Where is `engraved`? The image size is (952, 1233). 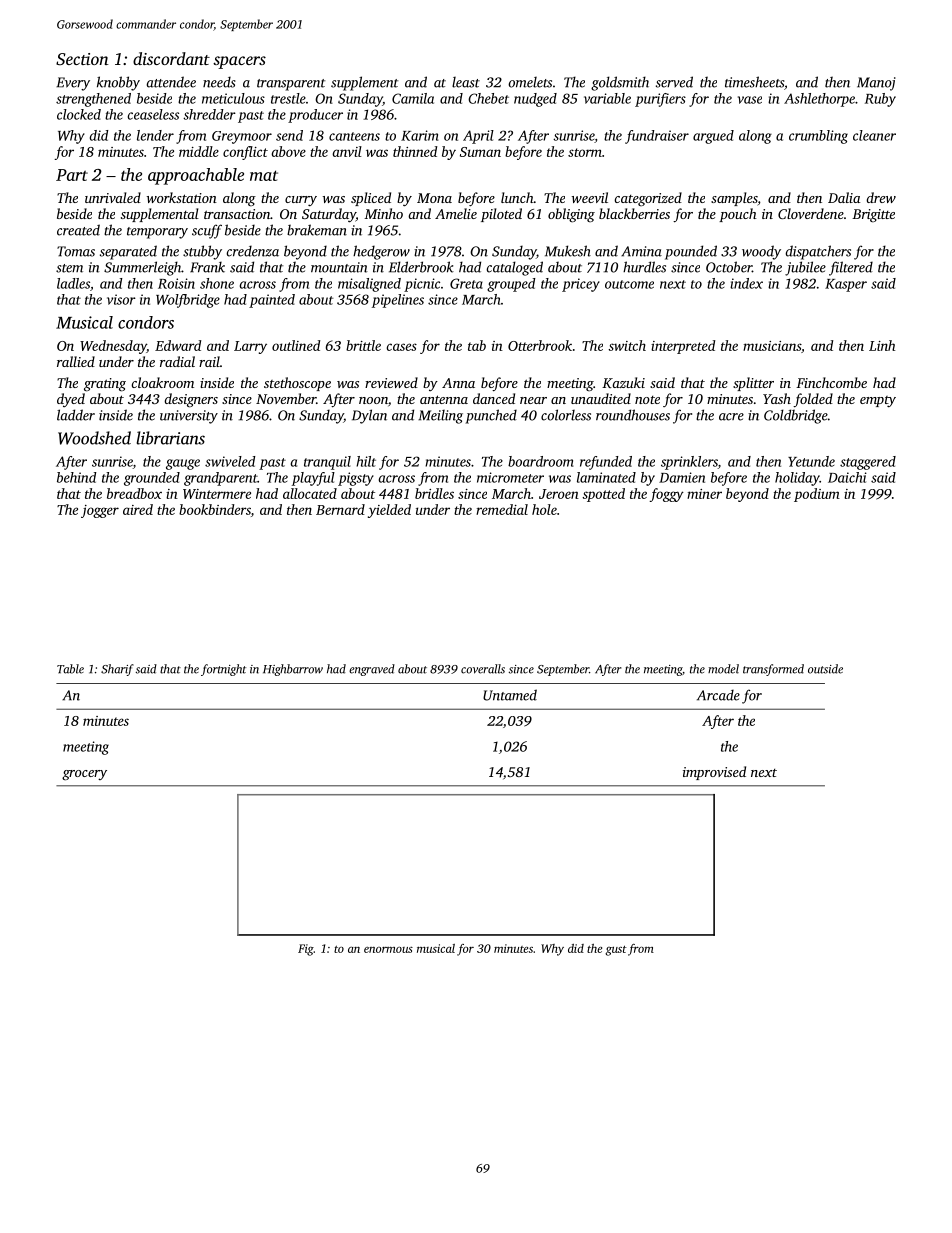 engraved is located at coordinates (372, 670).
